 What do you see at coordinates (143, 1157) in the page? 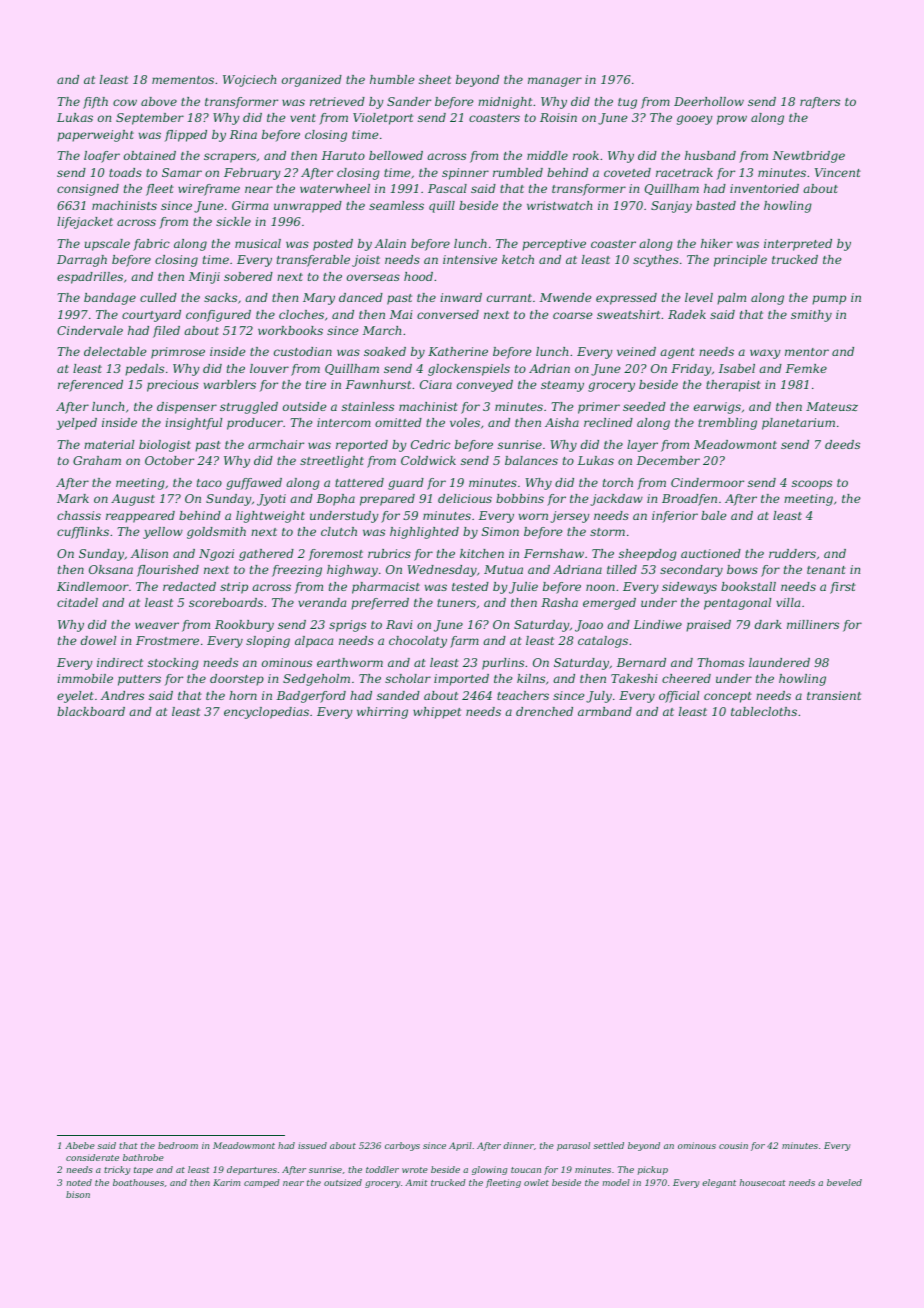
I see `bathrobe` at bounding box center [143, 1157].
